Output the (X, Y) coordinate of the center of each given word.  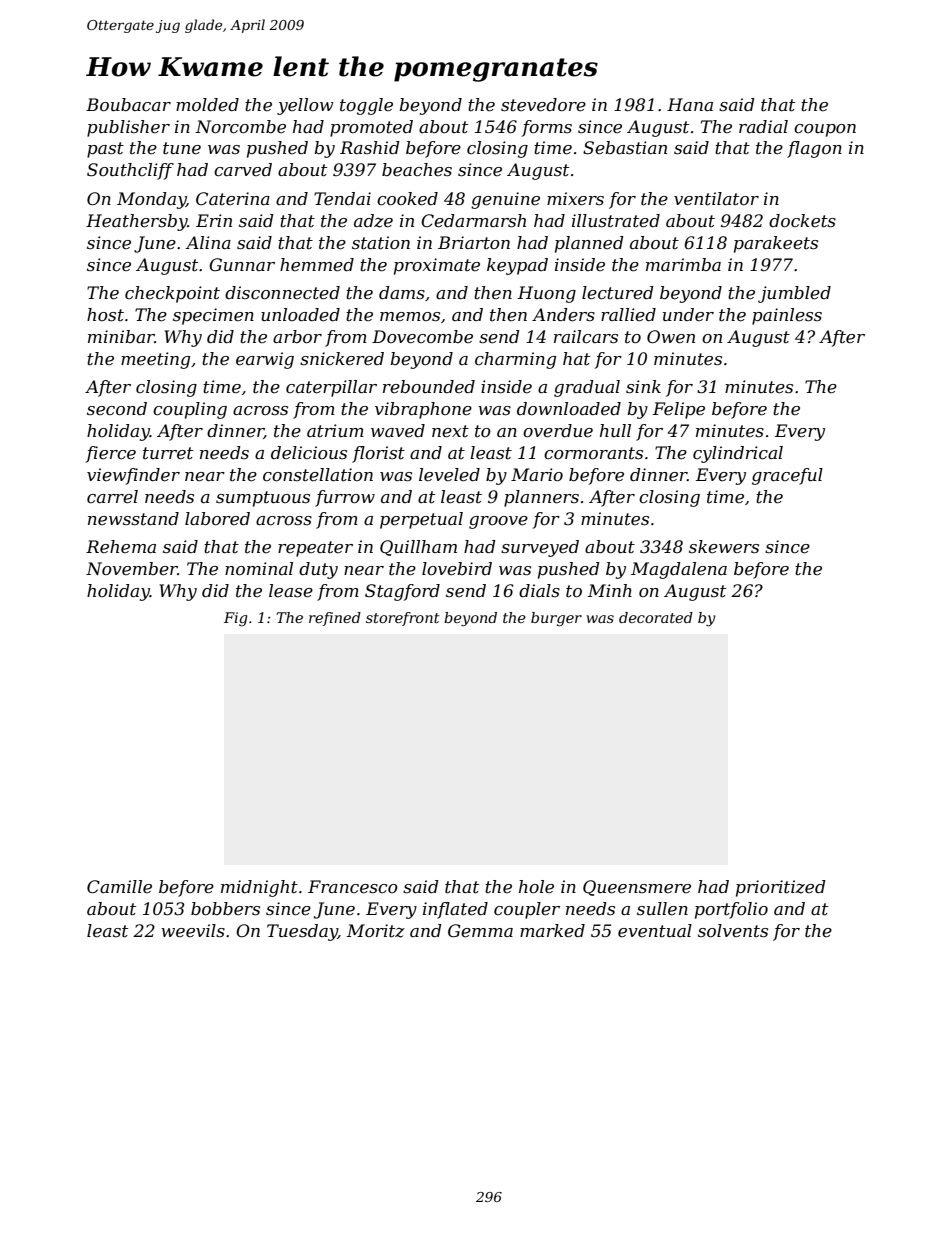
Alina (208, 242)
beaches (417, 169)
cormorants (593, 453)
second (117, 408)
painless (787, 316)
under (688, 314)
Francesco (353, 887)
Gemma (480, 931)
